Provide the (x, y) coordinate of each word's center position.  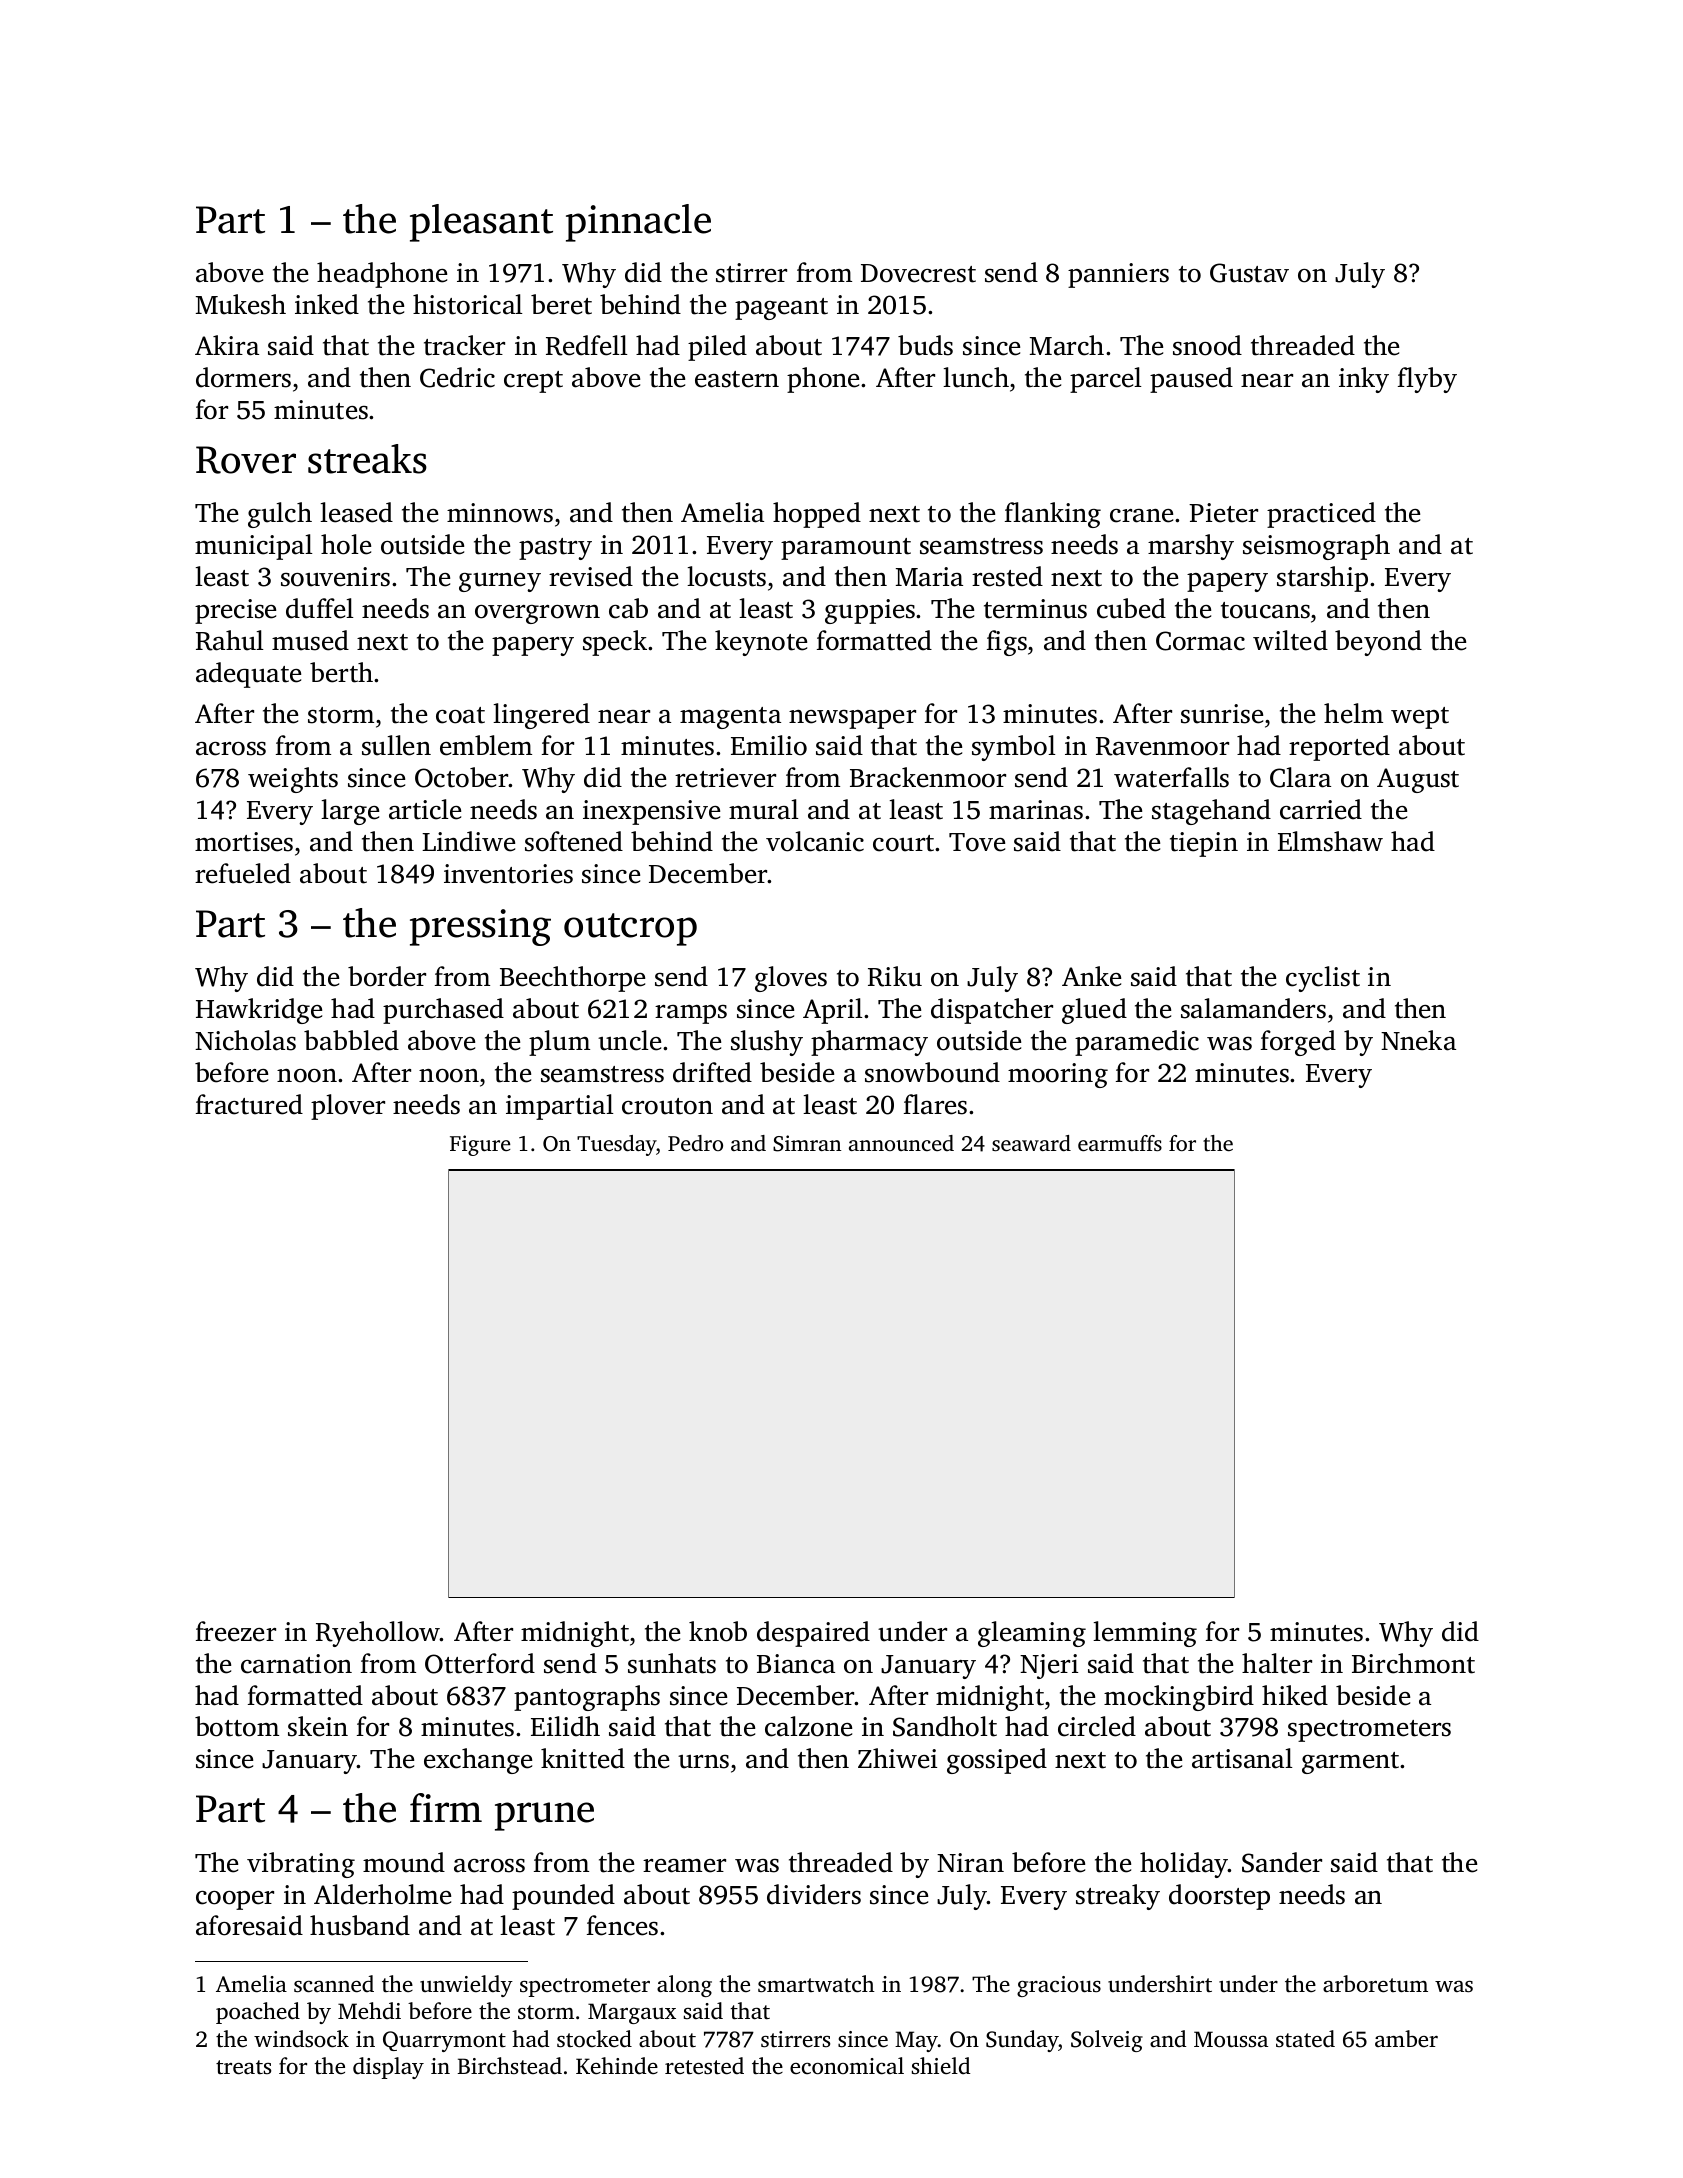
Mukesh (241, 304)
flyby (1427, 380)
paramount (846, 549)
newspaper (852, 719)
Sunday (1022, 2041)
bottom (237, 1726)
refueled (243, 873)
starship (1322, 579)
